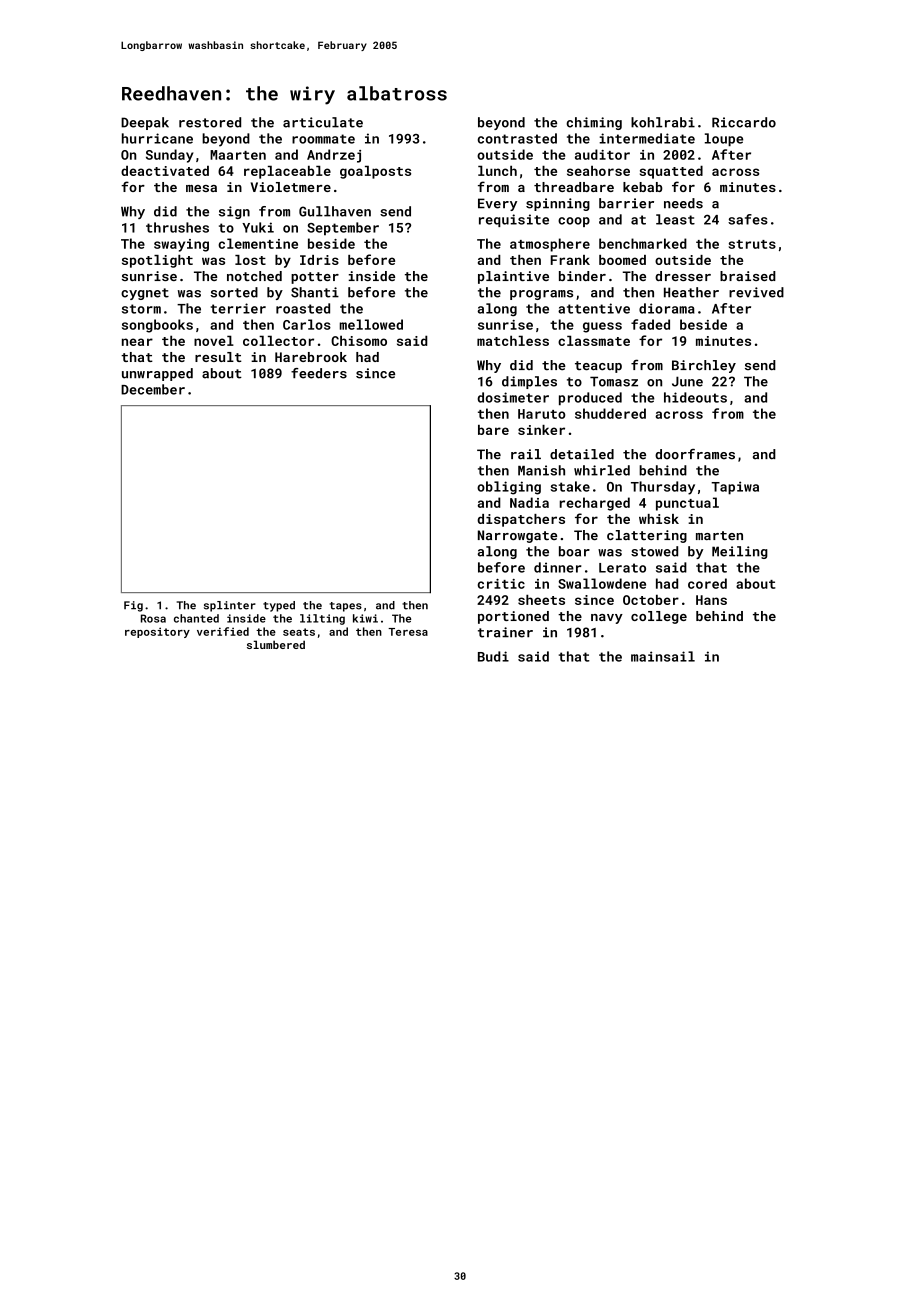  What do you see at coordinates (319, 373) in the screenshot?
I see `feeders` at bounding box center [319, 373].
